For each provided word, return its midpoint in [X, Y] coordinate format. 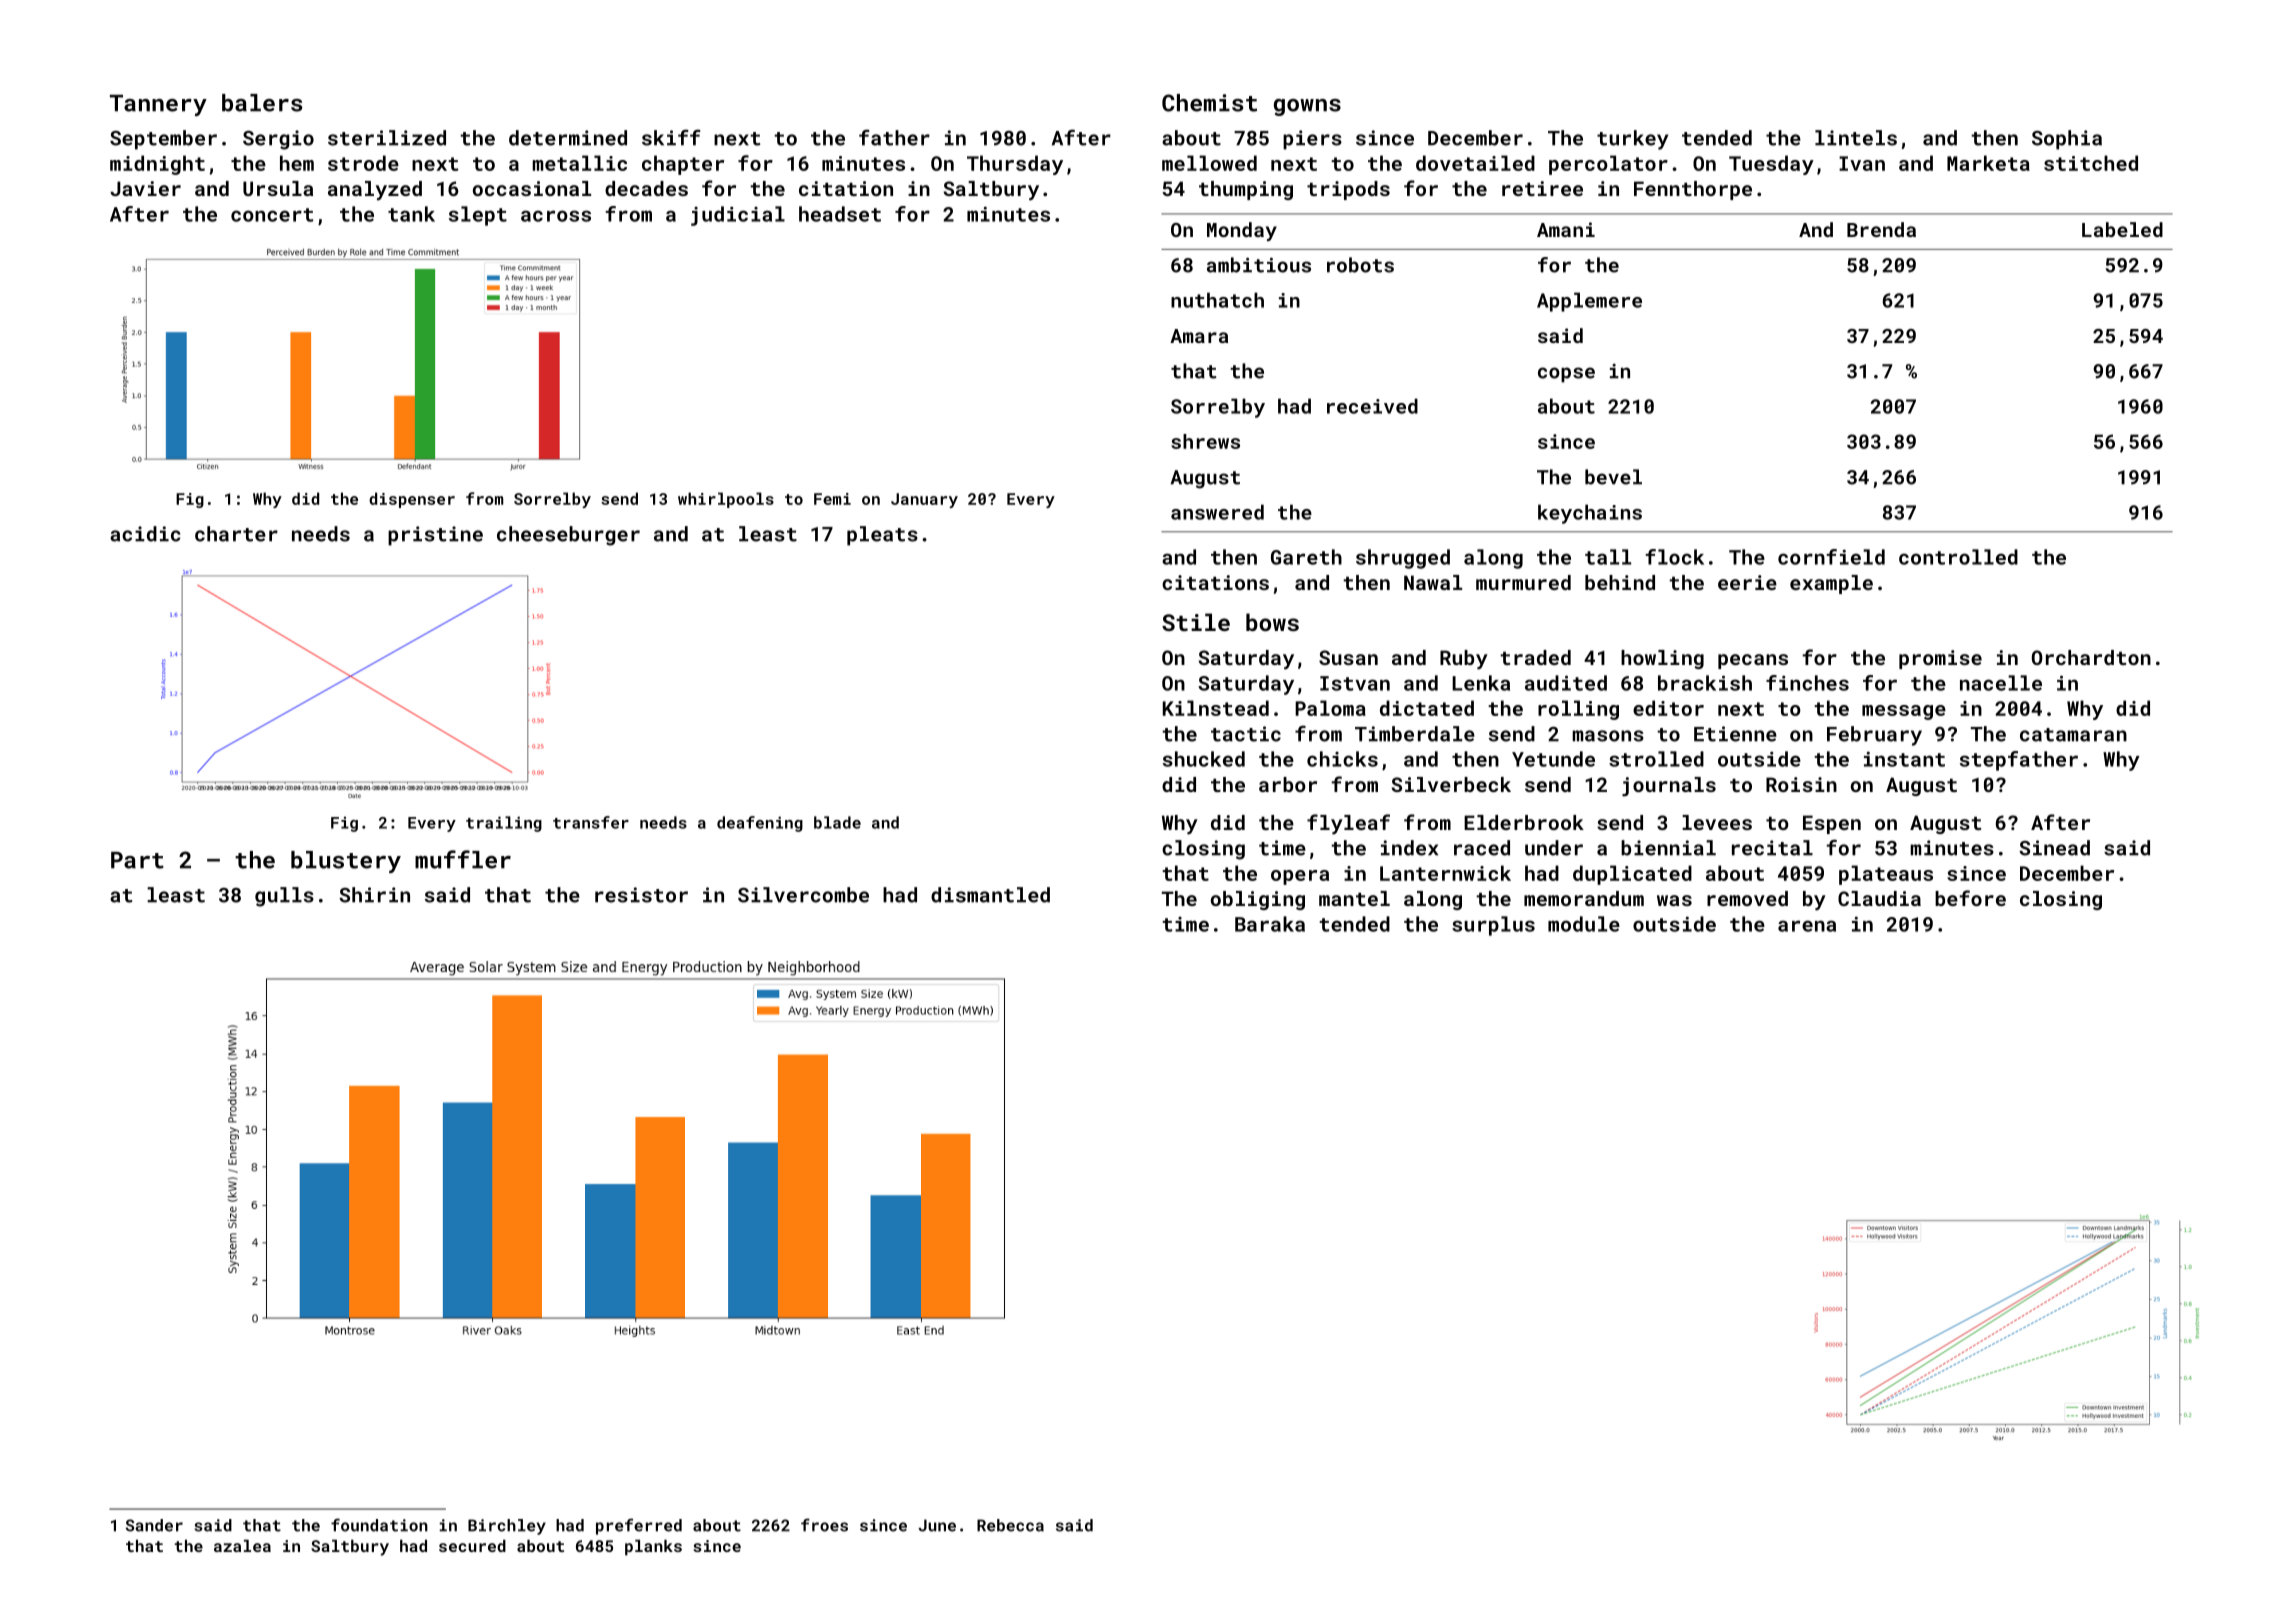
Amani [1566, 229]
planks [653, 1548]
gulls [284, 897]
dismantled [990, 895]
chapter [683, 165]
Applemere [1589, 302]
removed [1747, 898]
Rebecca [1010, 1525]
